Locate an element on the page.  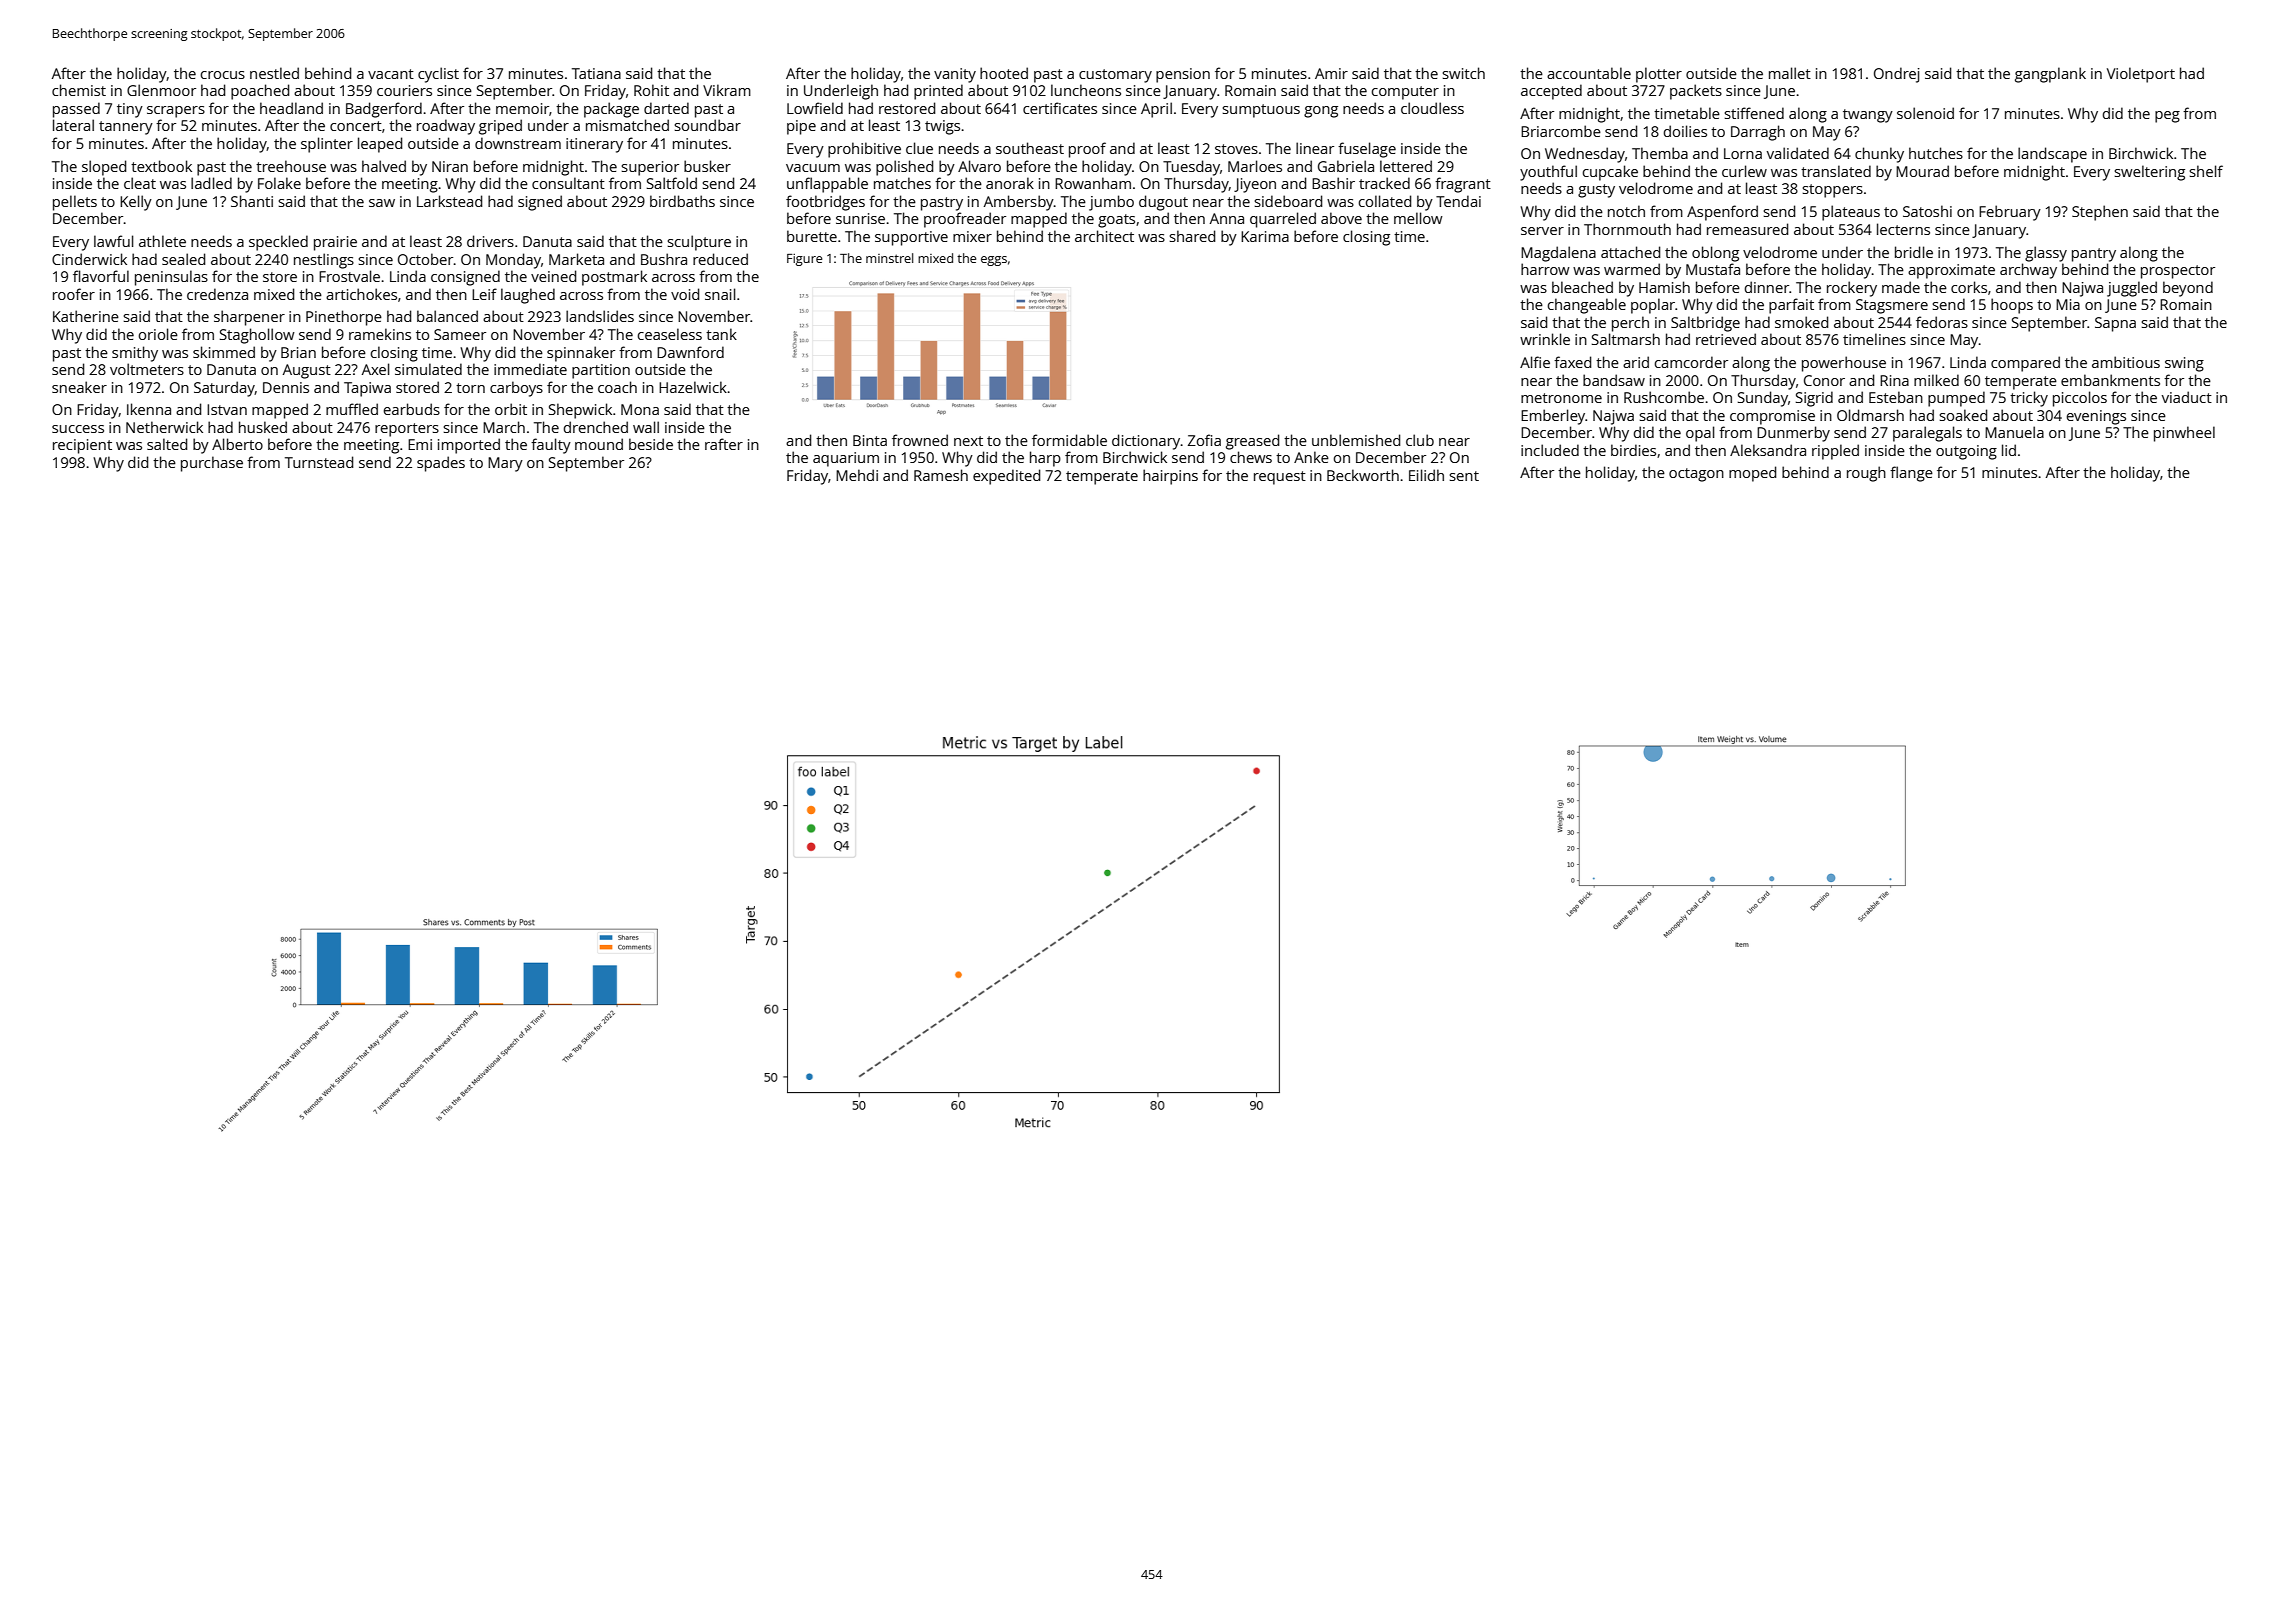
packets is located at coordinates (1696, 92).
